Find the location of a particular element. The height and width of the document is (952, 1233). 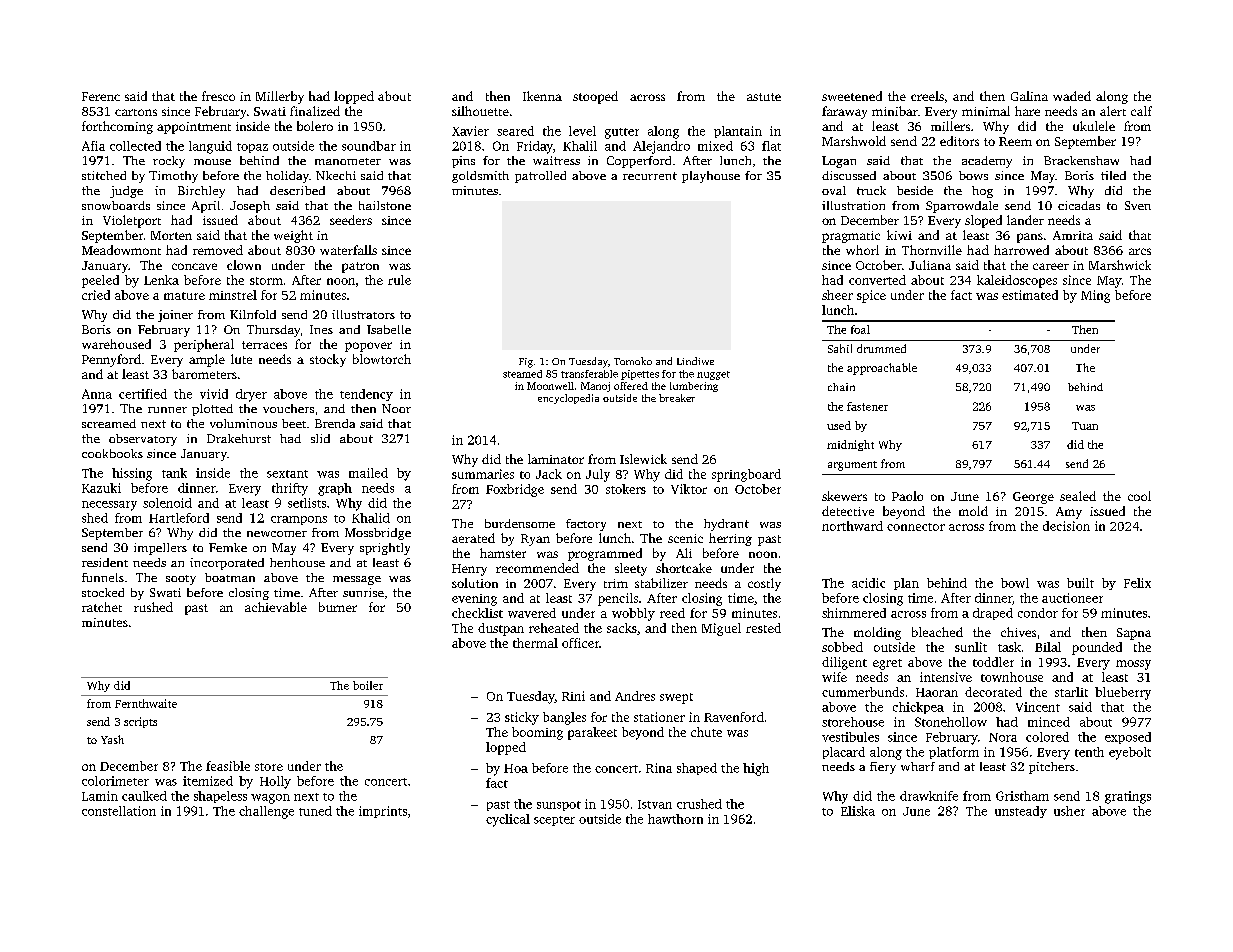

cicadas is located at coordinates (1079, 205).
